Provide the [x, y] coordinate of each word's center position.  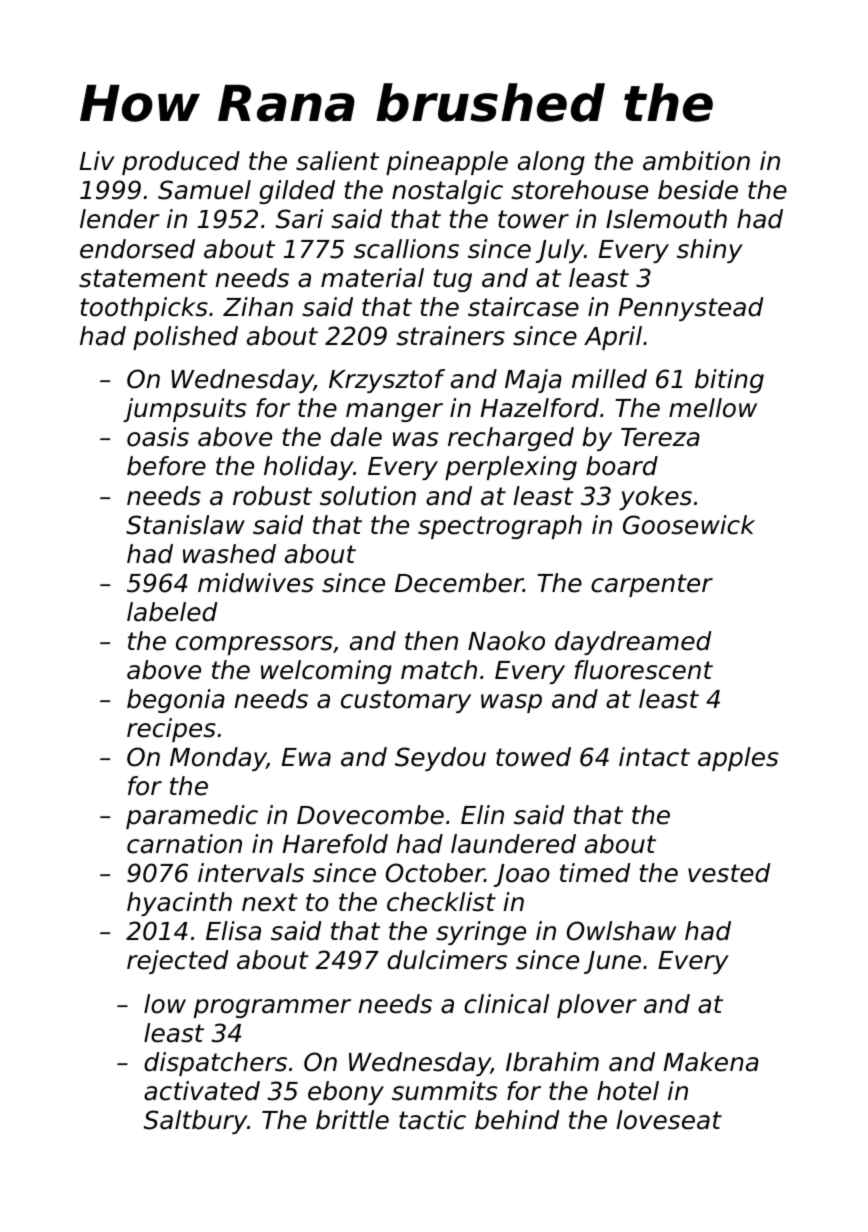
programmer [272, 1008]
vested [729, 873]
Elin [482, 814]
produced [181, 163]
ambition [696, 161]
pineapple [447, 163]
